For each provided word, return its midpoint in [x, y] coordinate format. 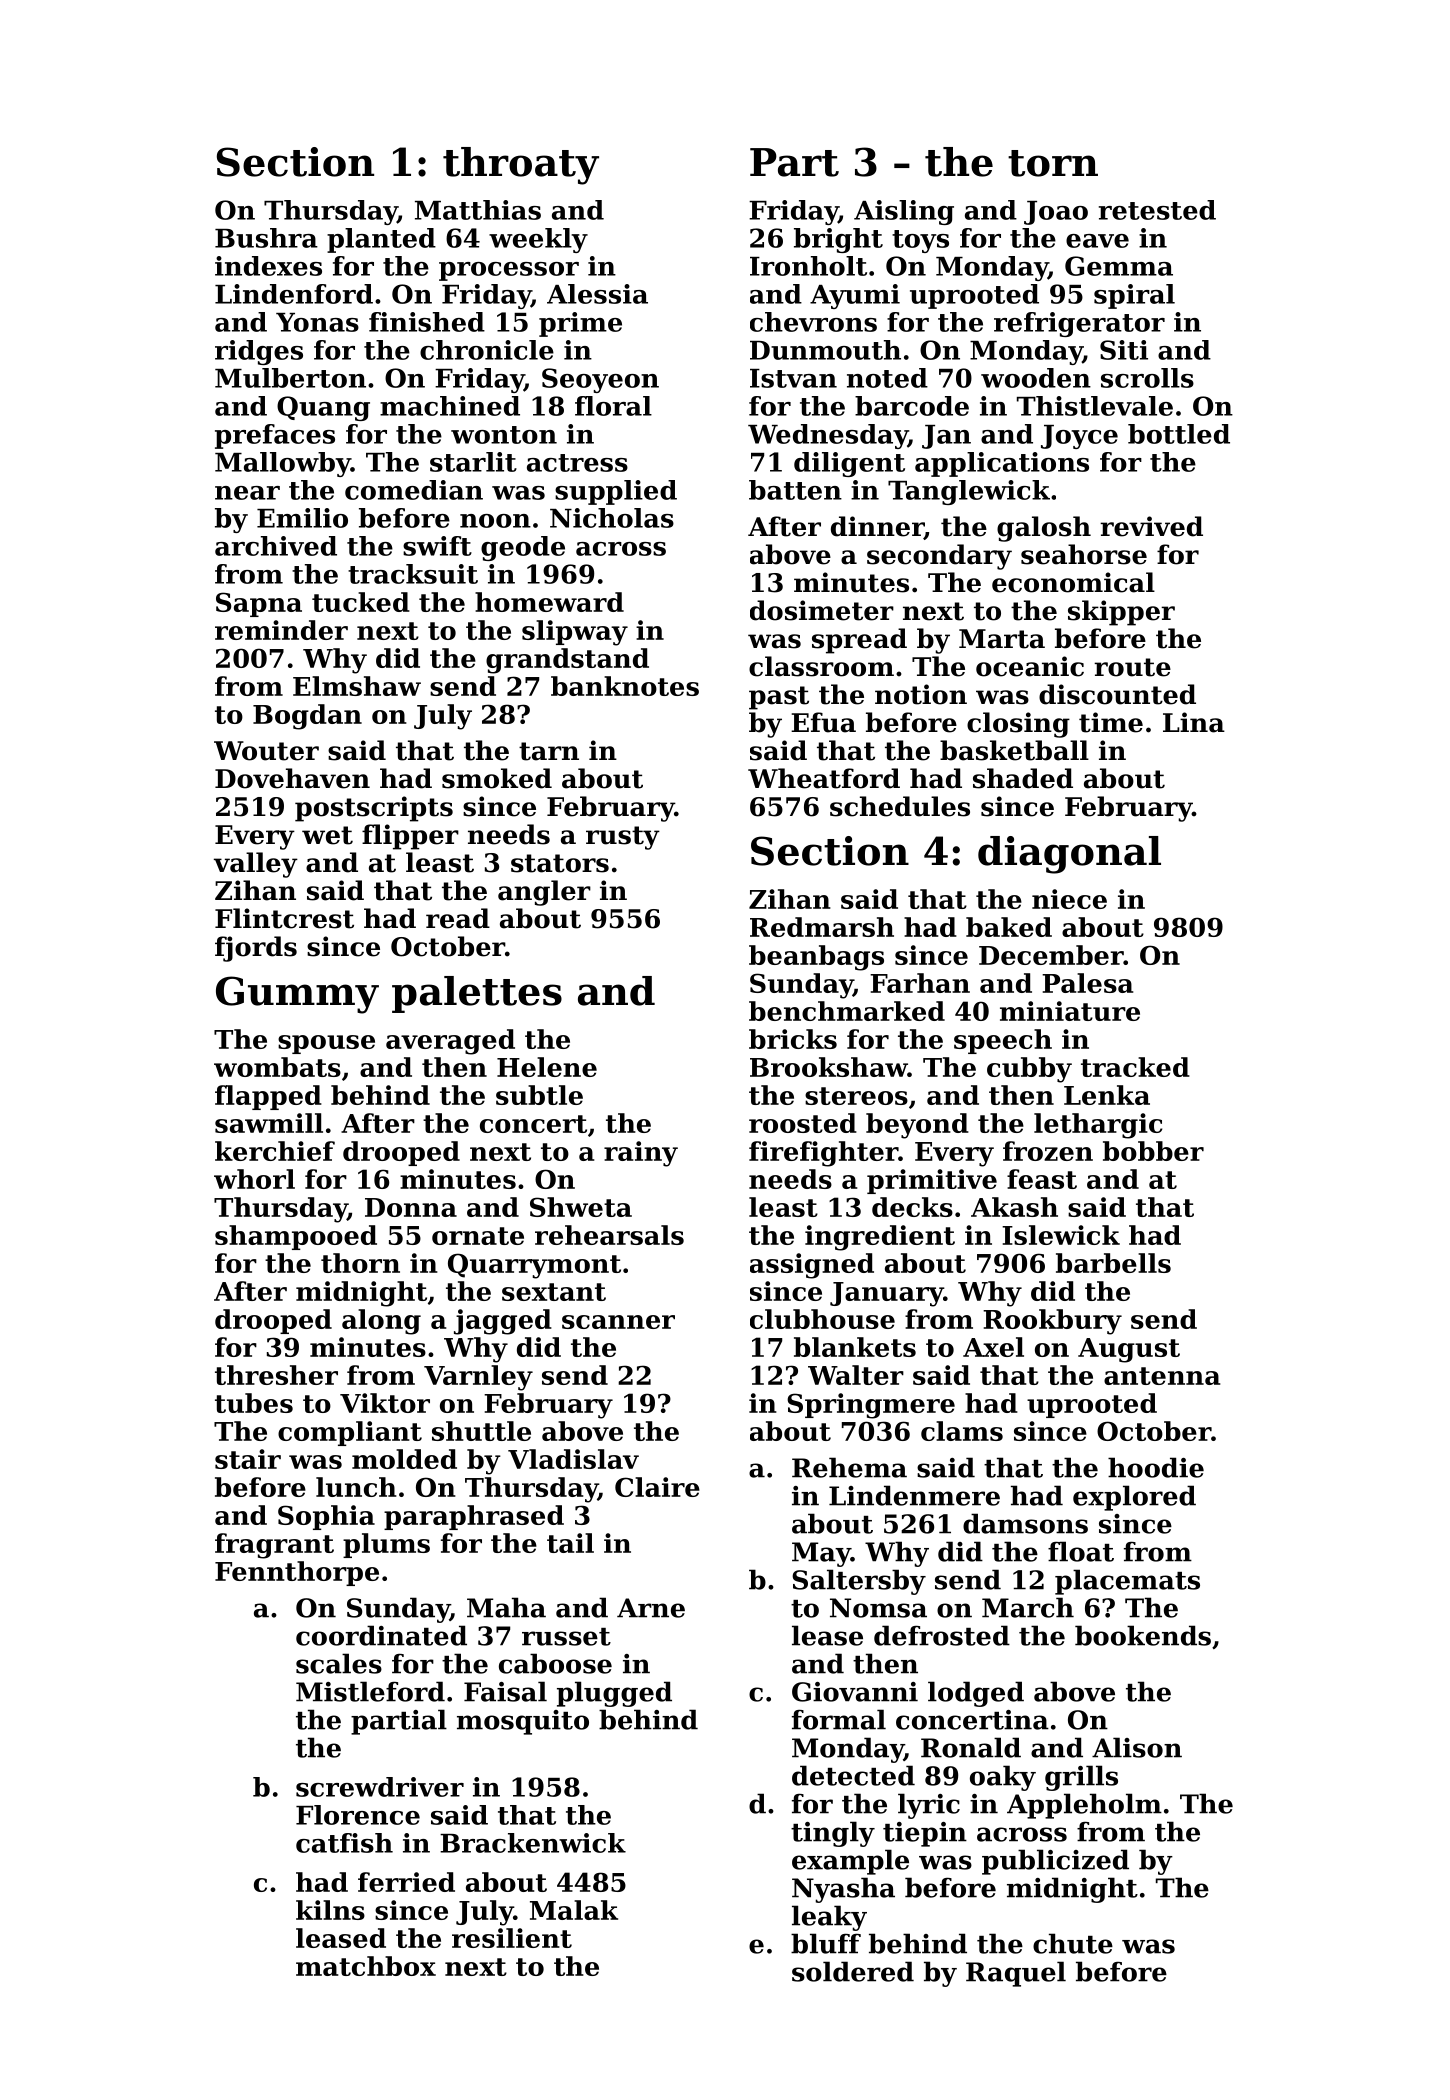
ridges [259, 352]
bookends [1143, 1635]
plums [386, 1545]
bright [838, 240]
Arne [651, 1608]
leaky [829, 1918]
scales [339, 1663]
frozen [1048, 1151]
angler [544, 893]
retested [1157, 210]
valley [256, 865]
